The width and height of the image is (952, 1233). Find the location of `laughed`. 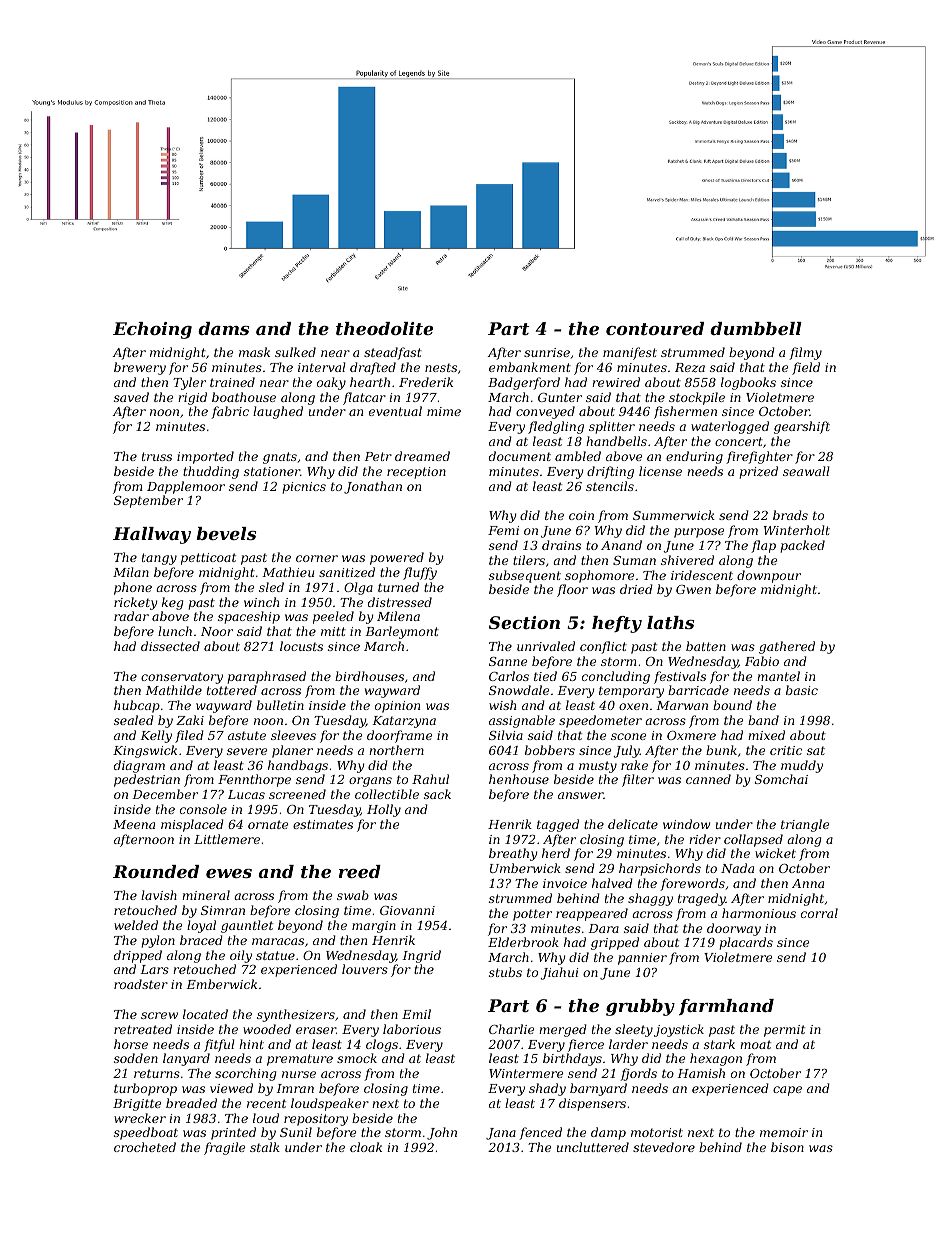

laughed is located at coordinates (278, 412).
